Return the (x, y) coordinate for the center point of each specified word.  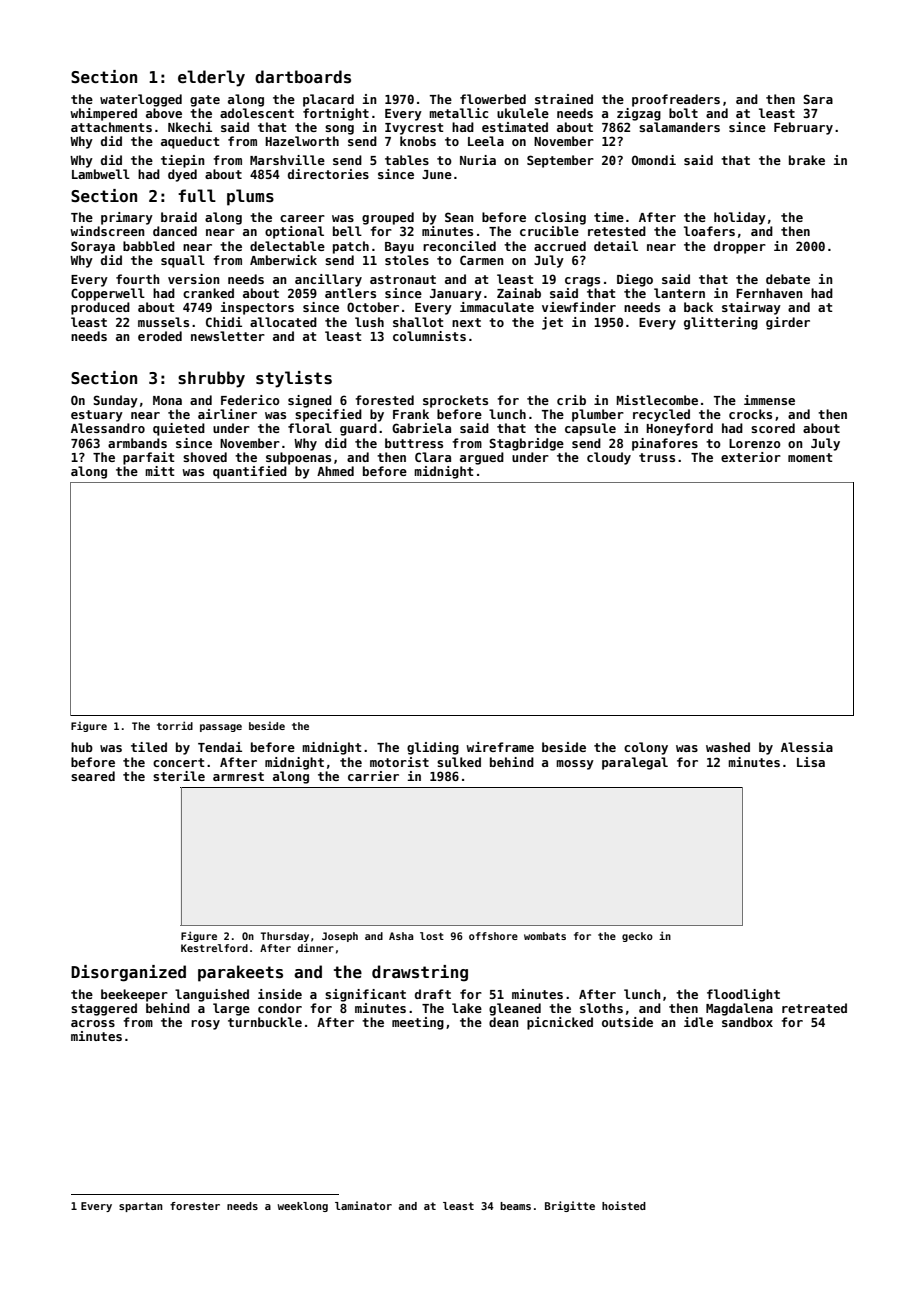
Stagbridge (526, 444)
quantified (250, 472)
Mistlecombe (657, 400)
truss (657, 457)
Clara (433, 457)
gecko (637, 937)
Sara (818, 99)
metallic (458, 113)
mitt (160, 471)
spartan (141, 1207)
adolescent (257, 113)
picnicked (560, 1023)
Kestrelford (214, 948)
